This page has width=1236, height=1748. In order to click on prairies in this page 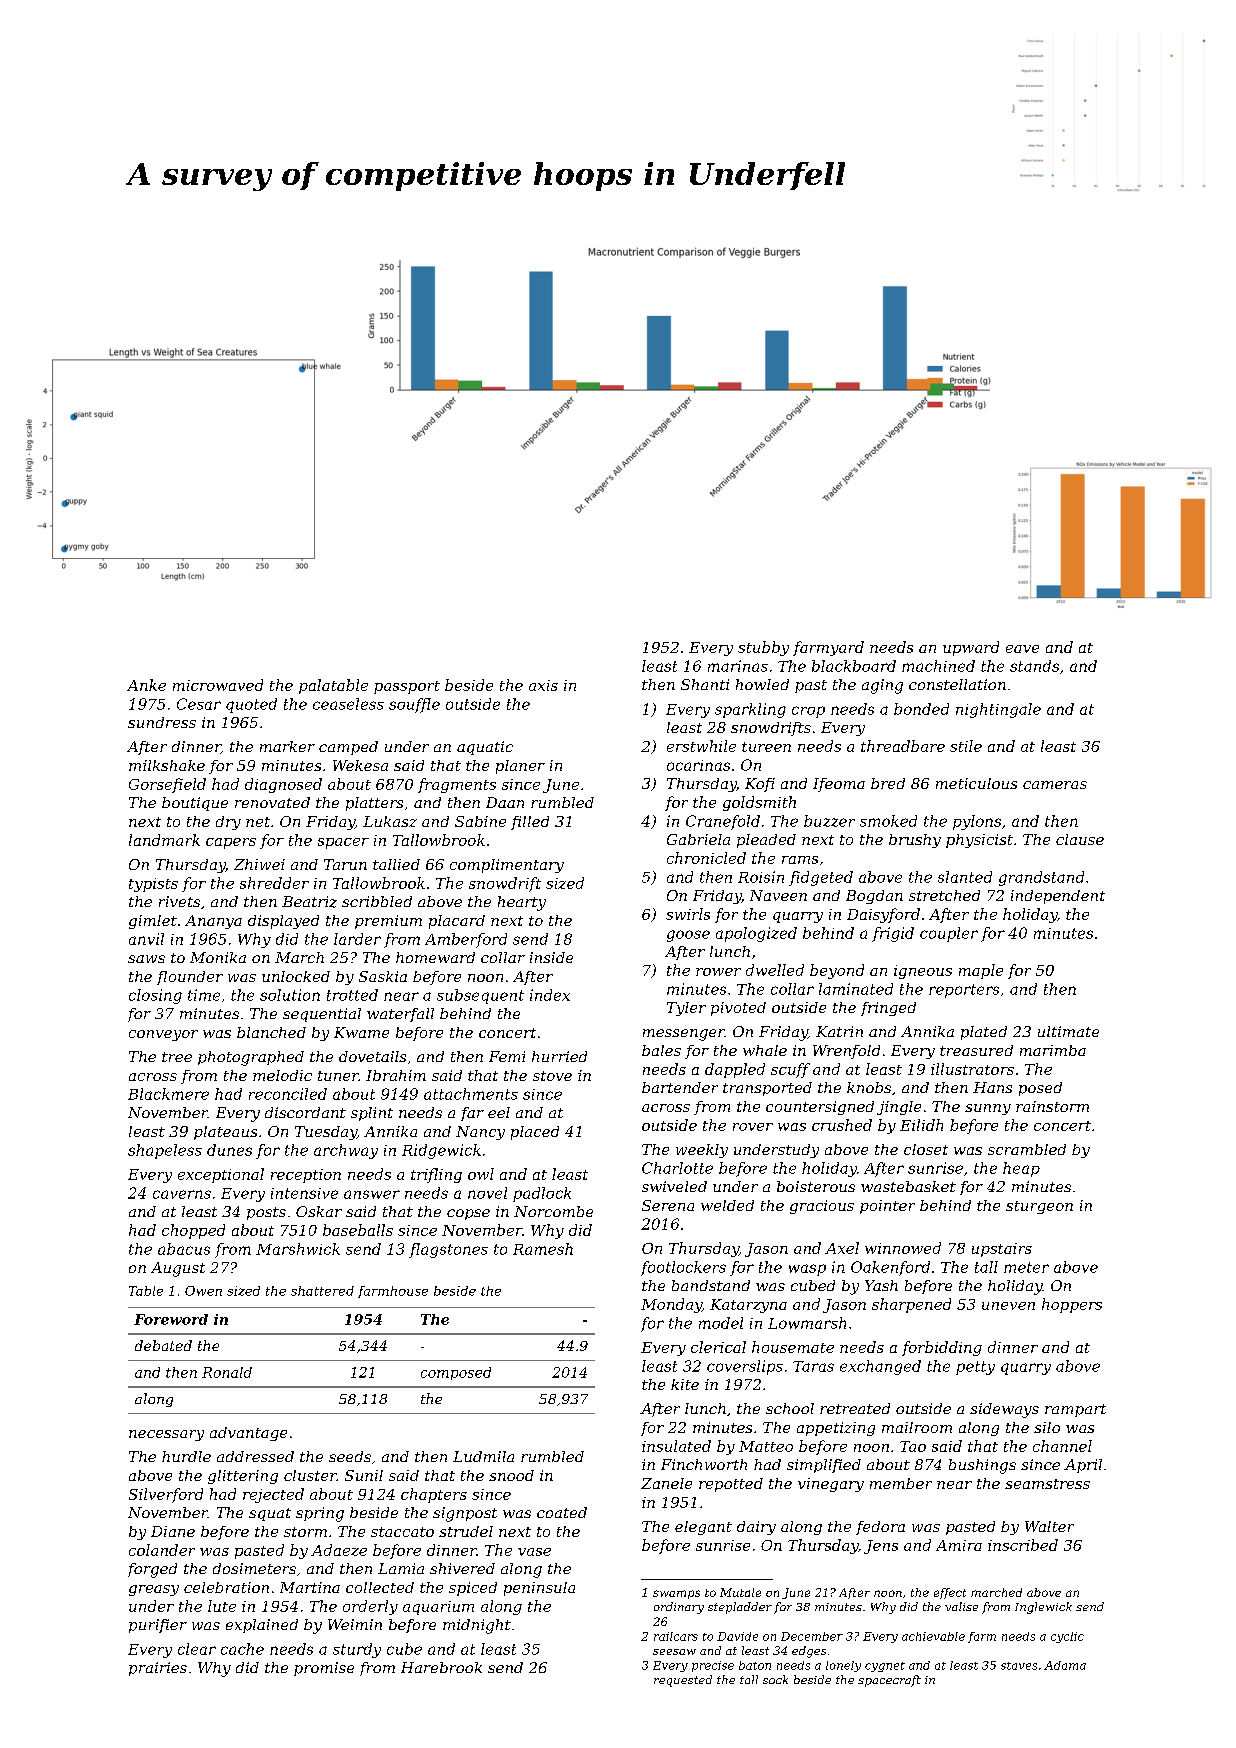, I will do `click(158, 1669)`.
